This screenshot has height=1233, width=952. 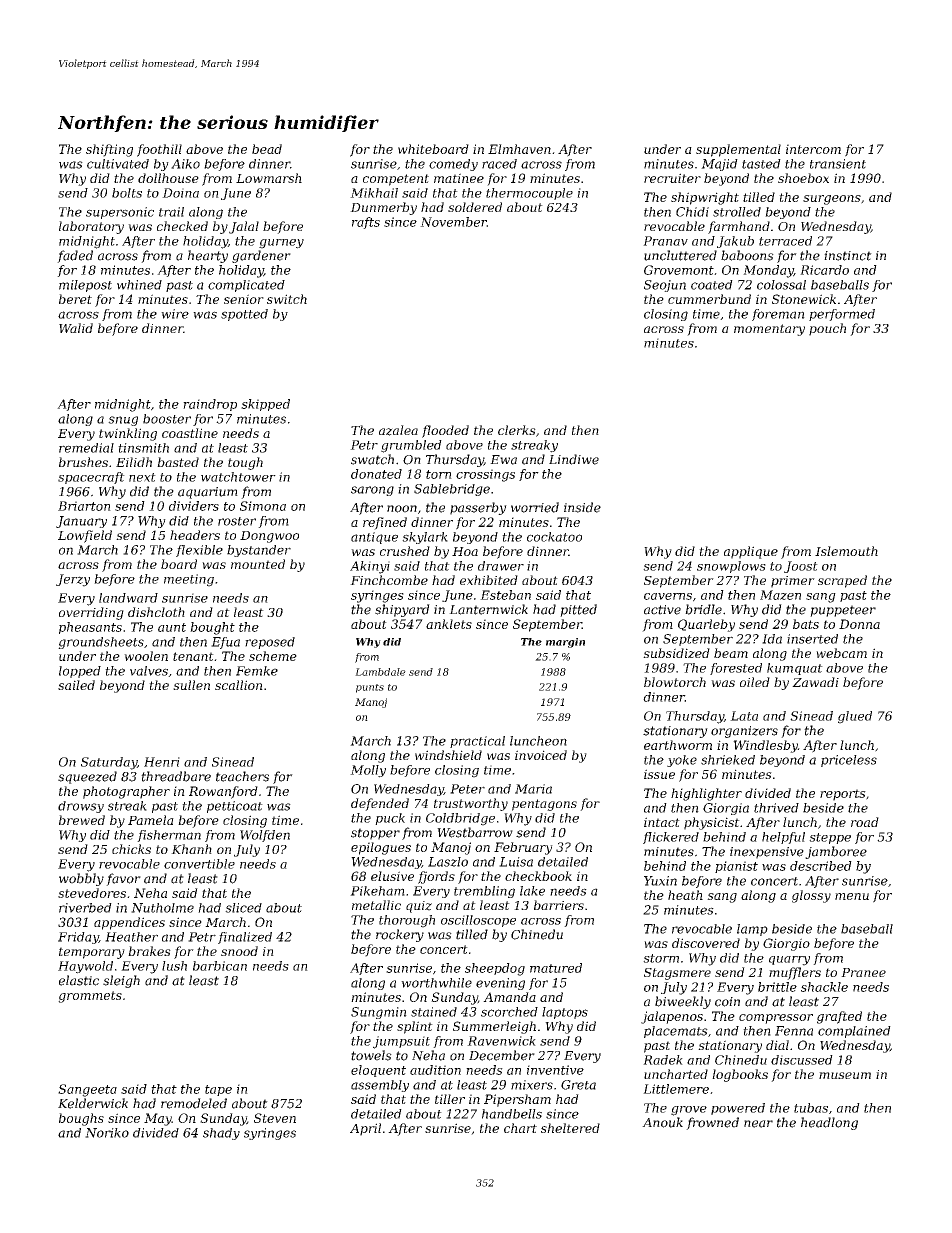 I want to click on sarong, so click(x=372, y=491).
